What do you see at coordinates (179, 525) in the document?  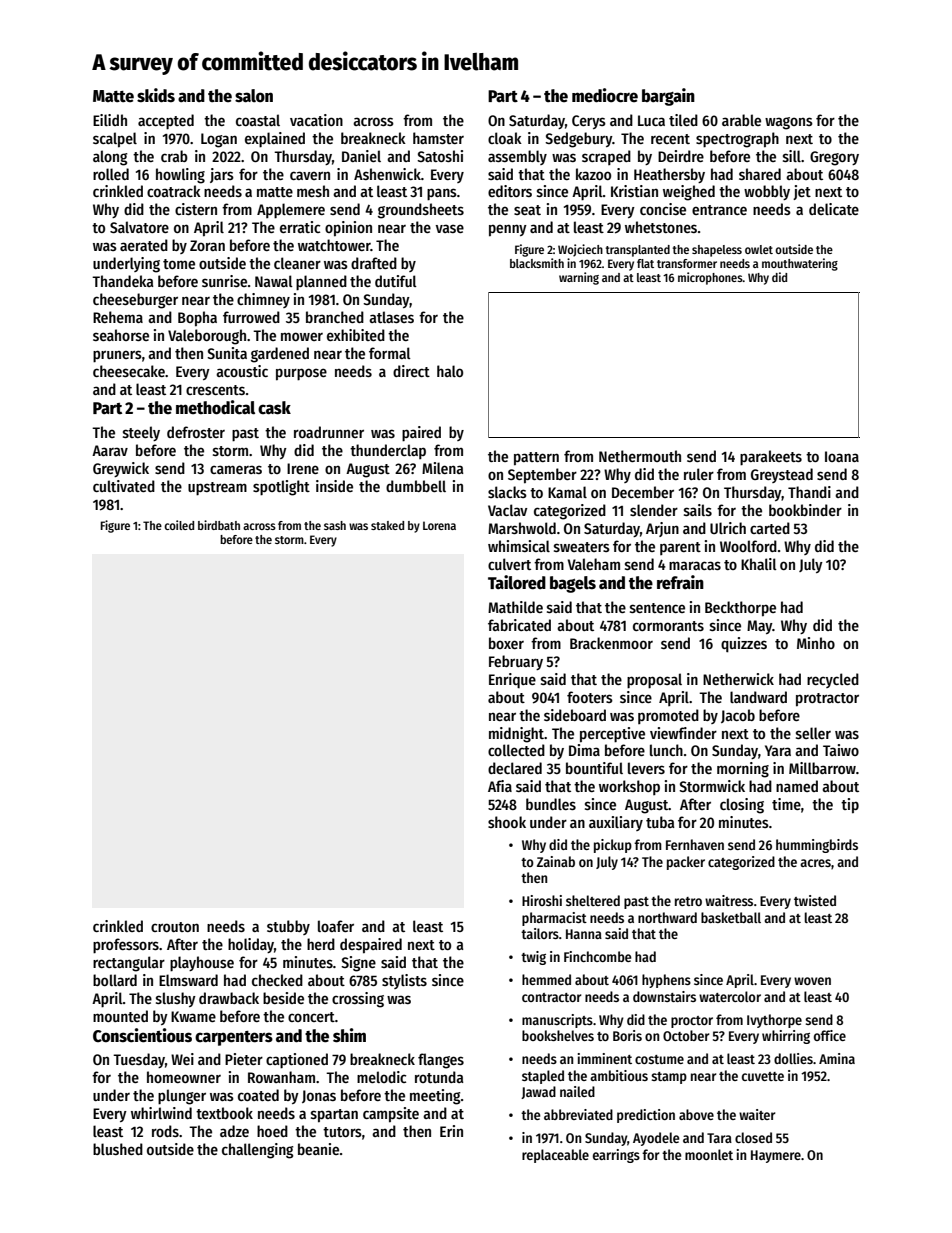 I see `coiled` at bounding box center [179, 525].
